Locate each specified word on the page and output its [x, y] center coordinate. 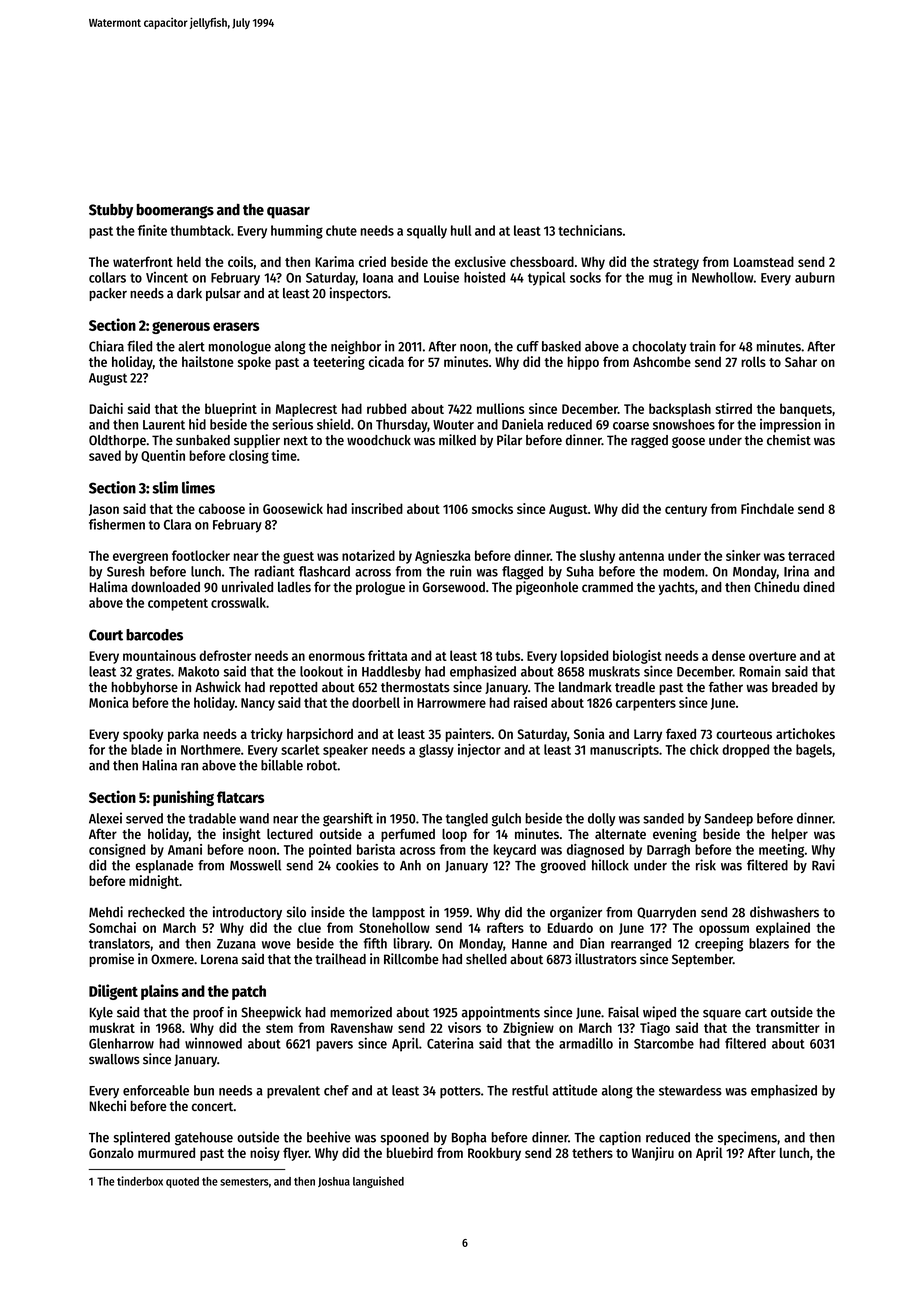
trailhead [340, 959]
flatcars [240, 797]
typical [546, 279]
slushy [597, 557]
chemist [789, 440]
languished [378, 1182]
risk [706, 865]
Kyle [101, 1013]
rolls [753, 361]
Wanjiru [653, 1154]
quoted [182, 1182]
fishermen [117, 524]
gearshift [348, 819]
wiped [659, 1013]
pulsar [223, 294]
